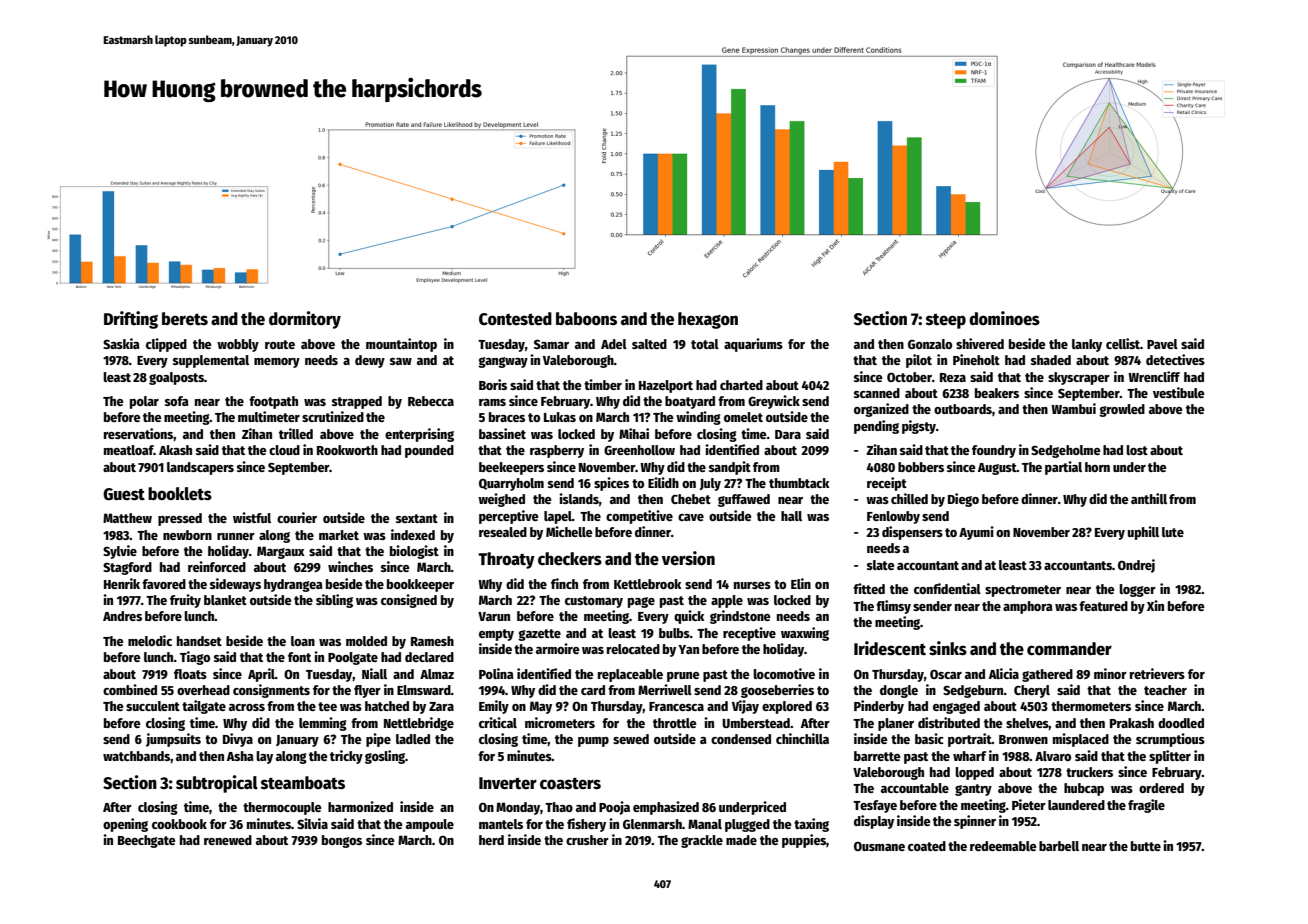  I want to click on newborn, so click(187, 535).
